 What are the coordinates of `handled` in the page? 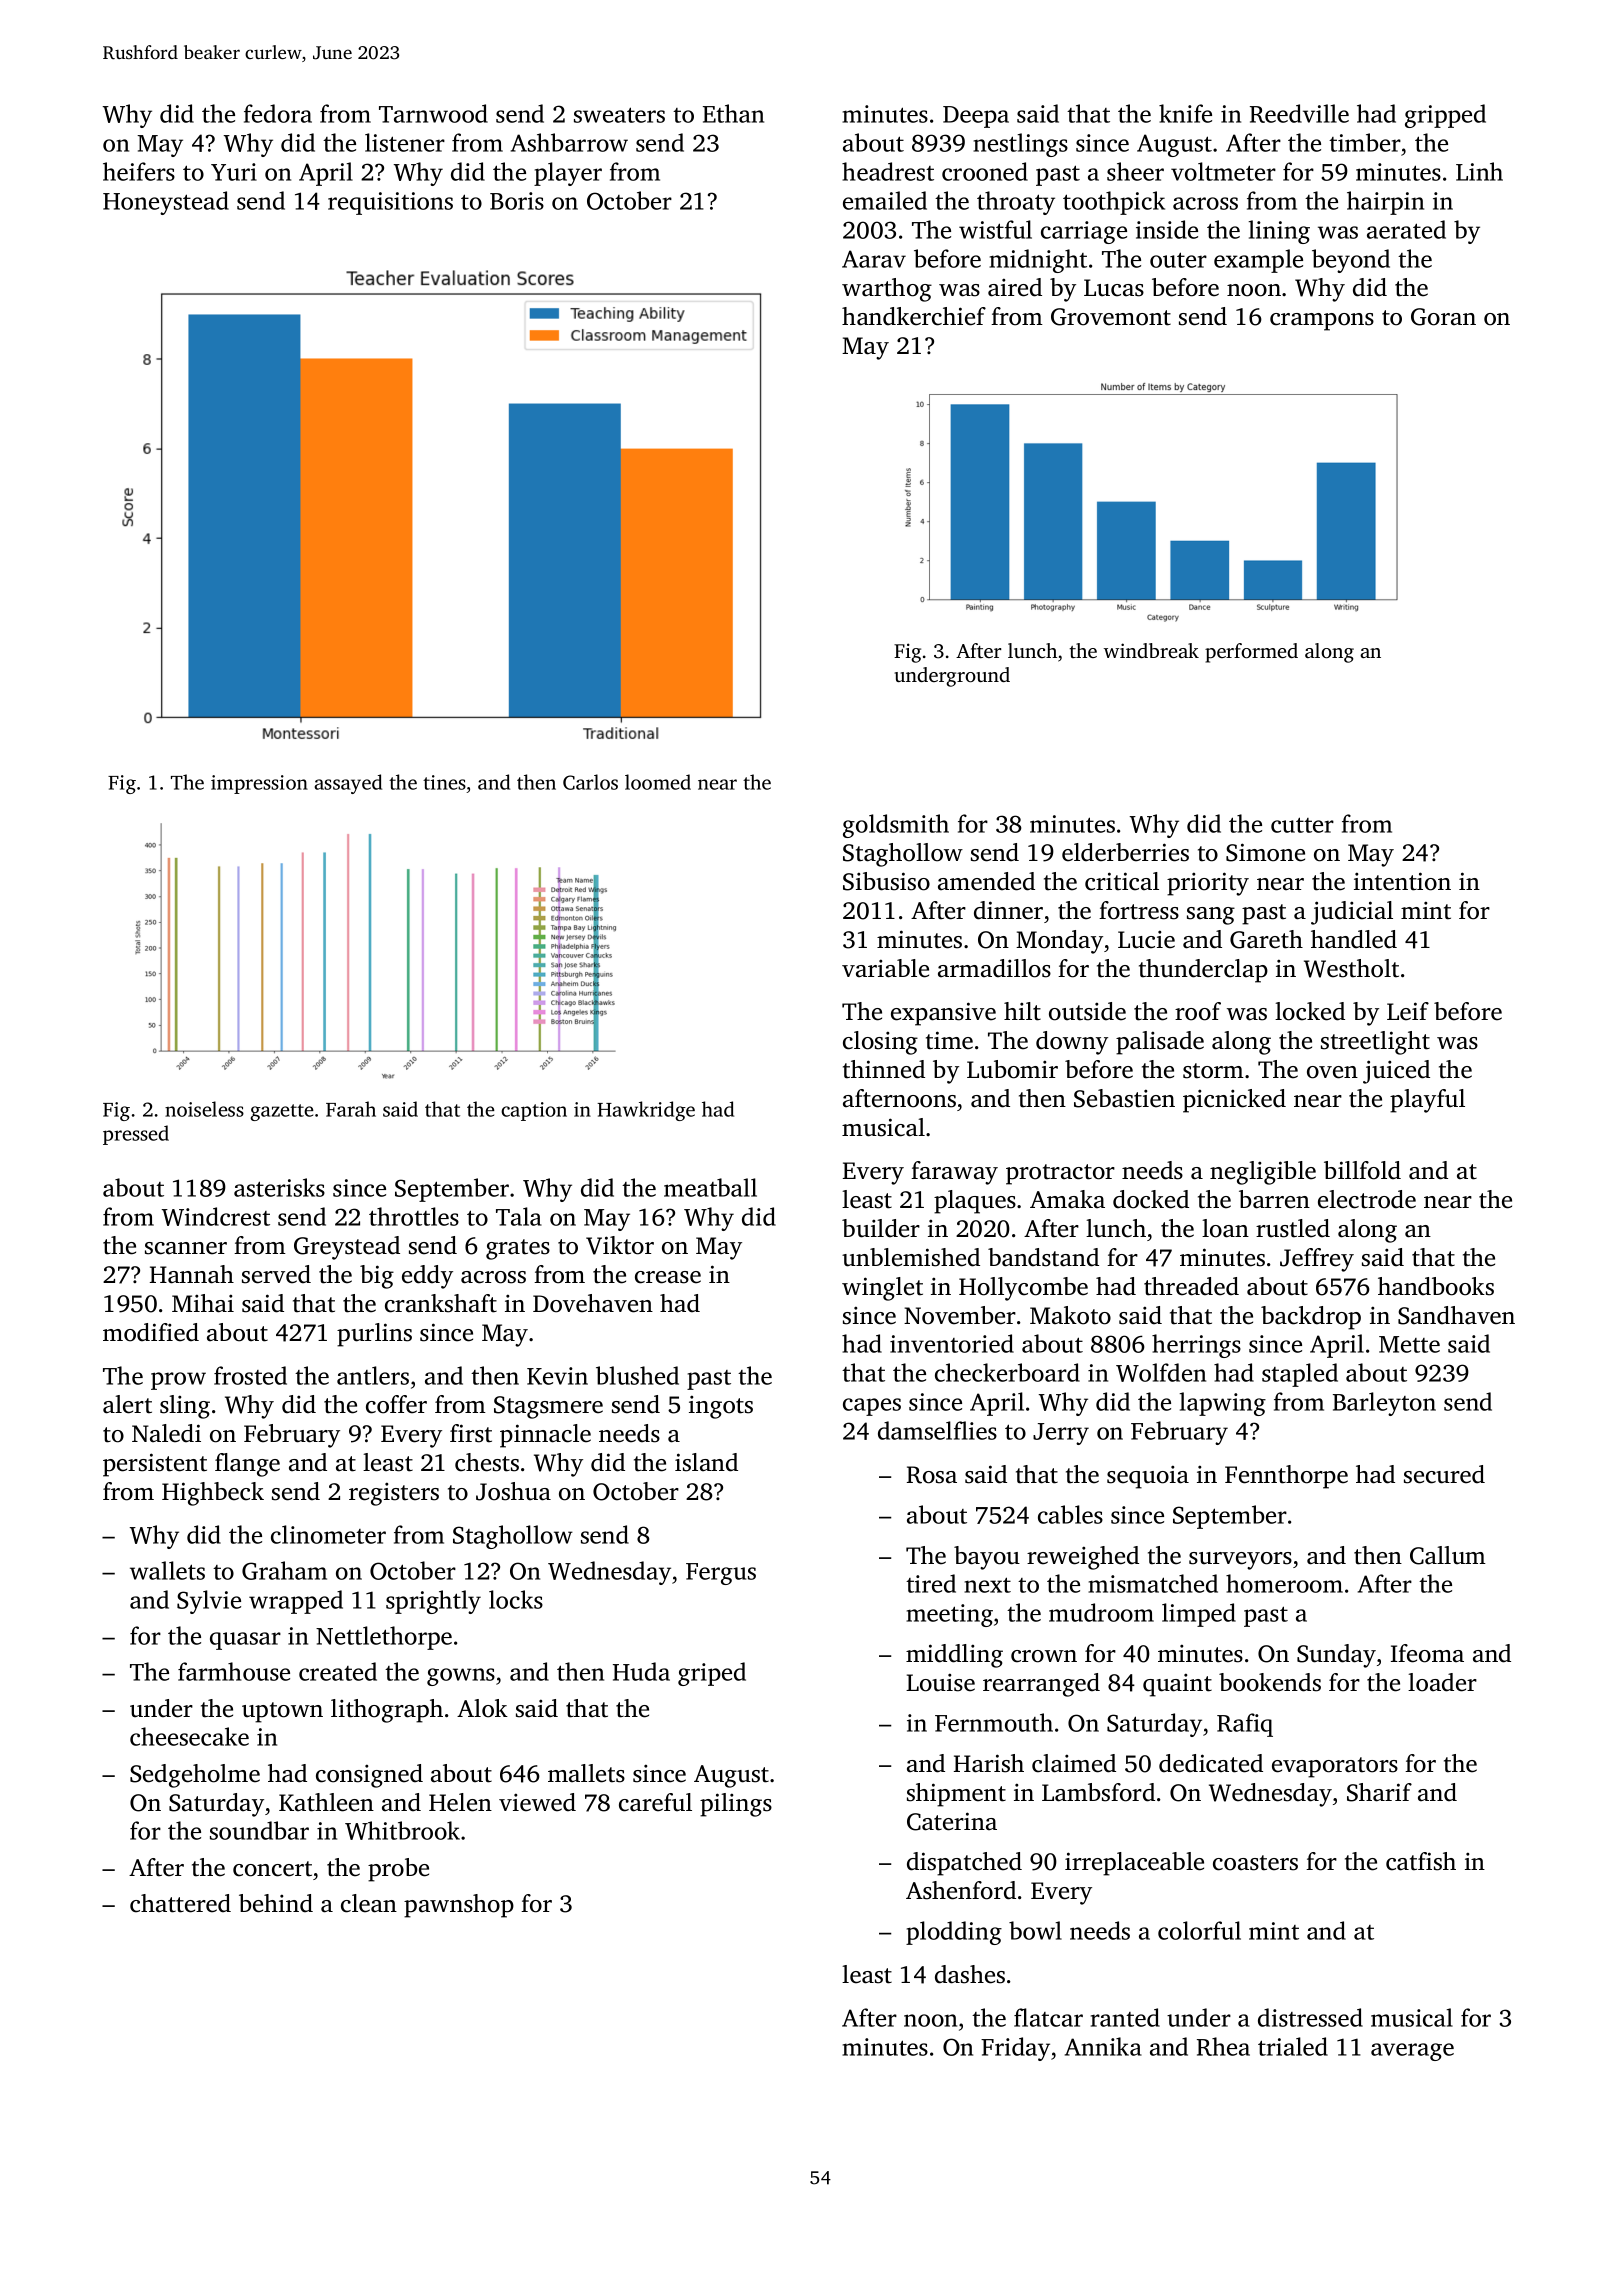 It's located at (1354, 939).
